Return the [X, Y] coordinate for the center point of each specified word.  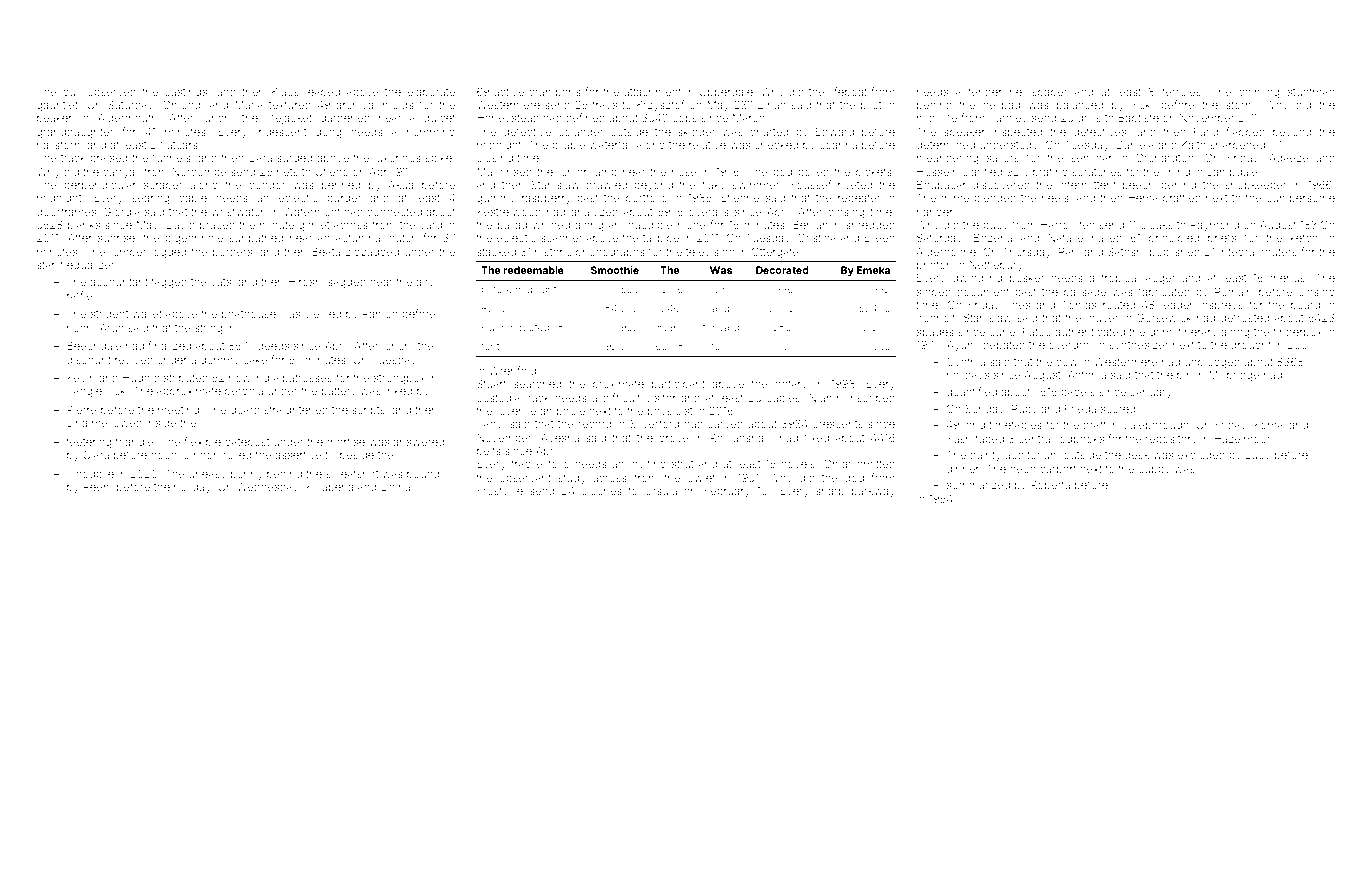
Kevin [81, 378]
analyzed [594, 213]
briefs [1222, 237]
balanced [1080, 105]
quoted [532, 328]
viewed [322, 314]
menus [1287, 278]
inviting [648, 465]
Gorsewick [1164, 317]
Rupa [493, 309]
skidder [696, 132]
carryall [121, 173]
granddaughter [75, 133]
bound [423, 474]
